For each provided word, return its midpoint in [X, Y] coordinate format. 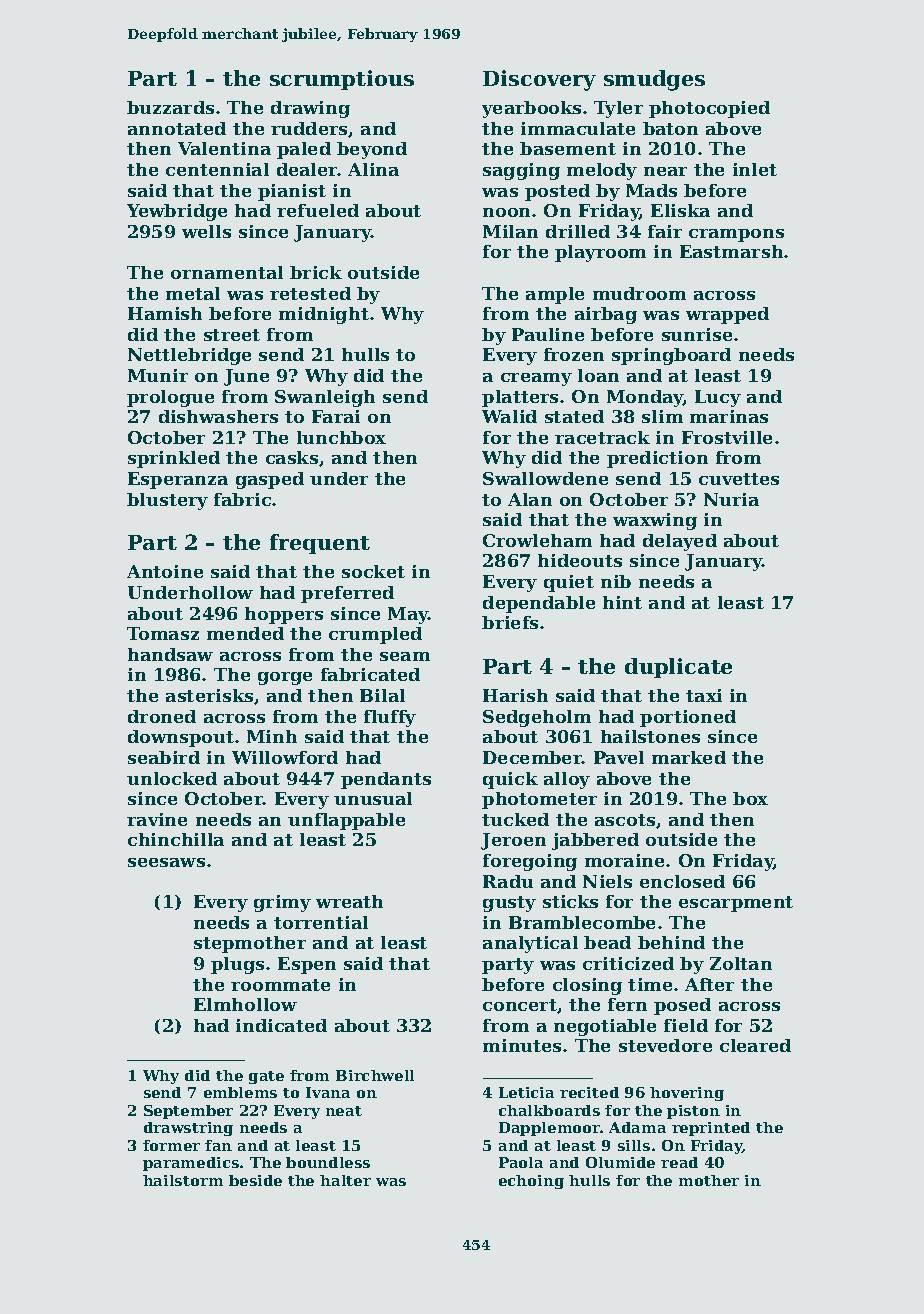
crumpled [375, 635]
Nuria [731, 499]
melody [602, 171]
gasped [270, 480]
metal [193, 293]
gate [266, 1077]
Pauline [548, 334]
